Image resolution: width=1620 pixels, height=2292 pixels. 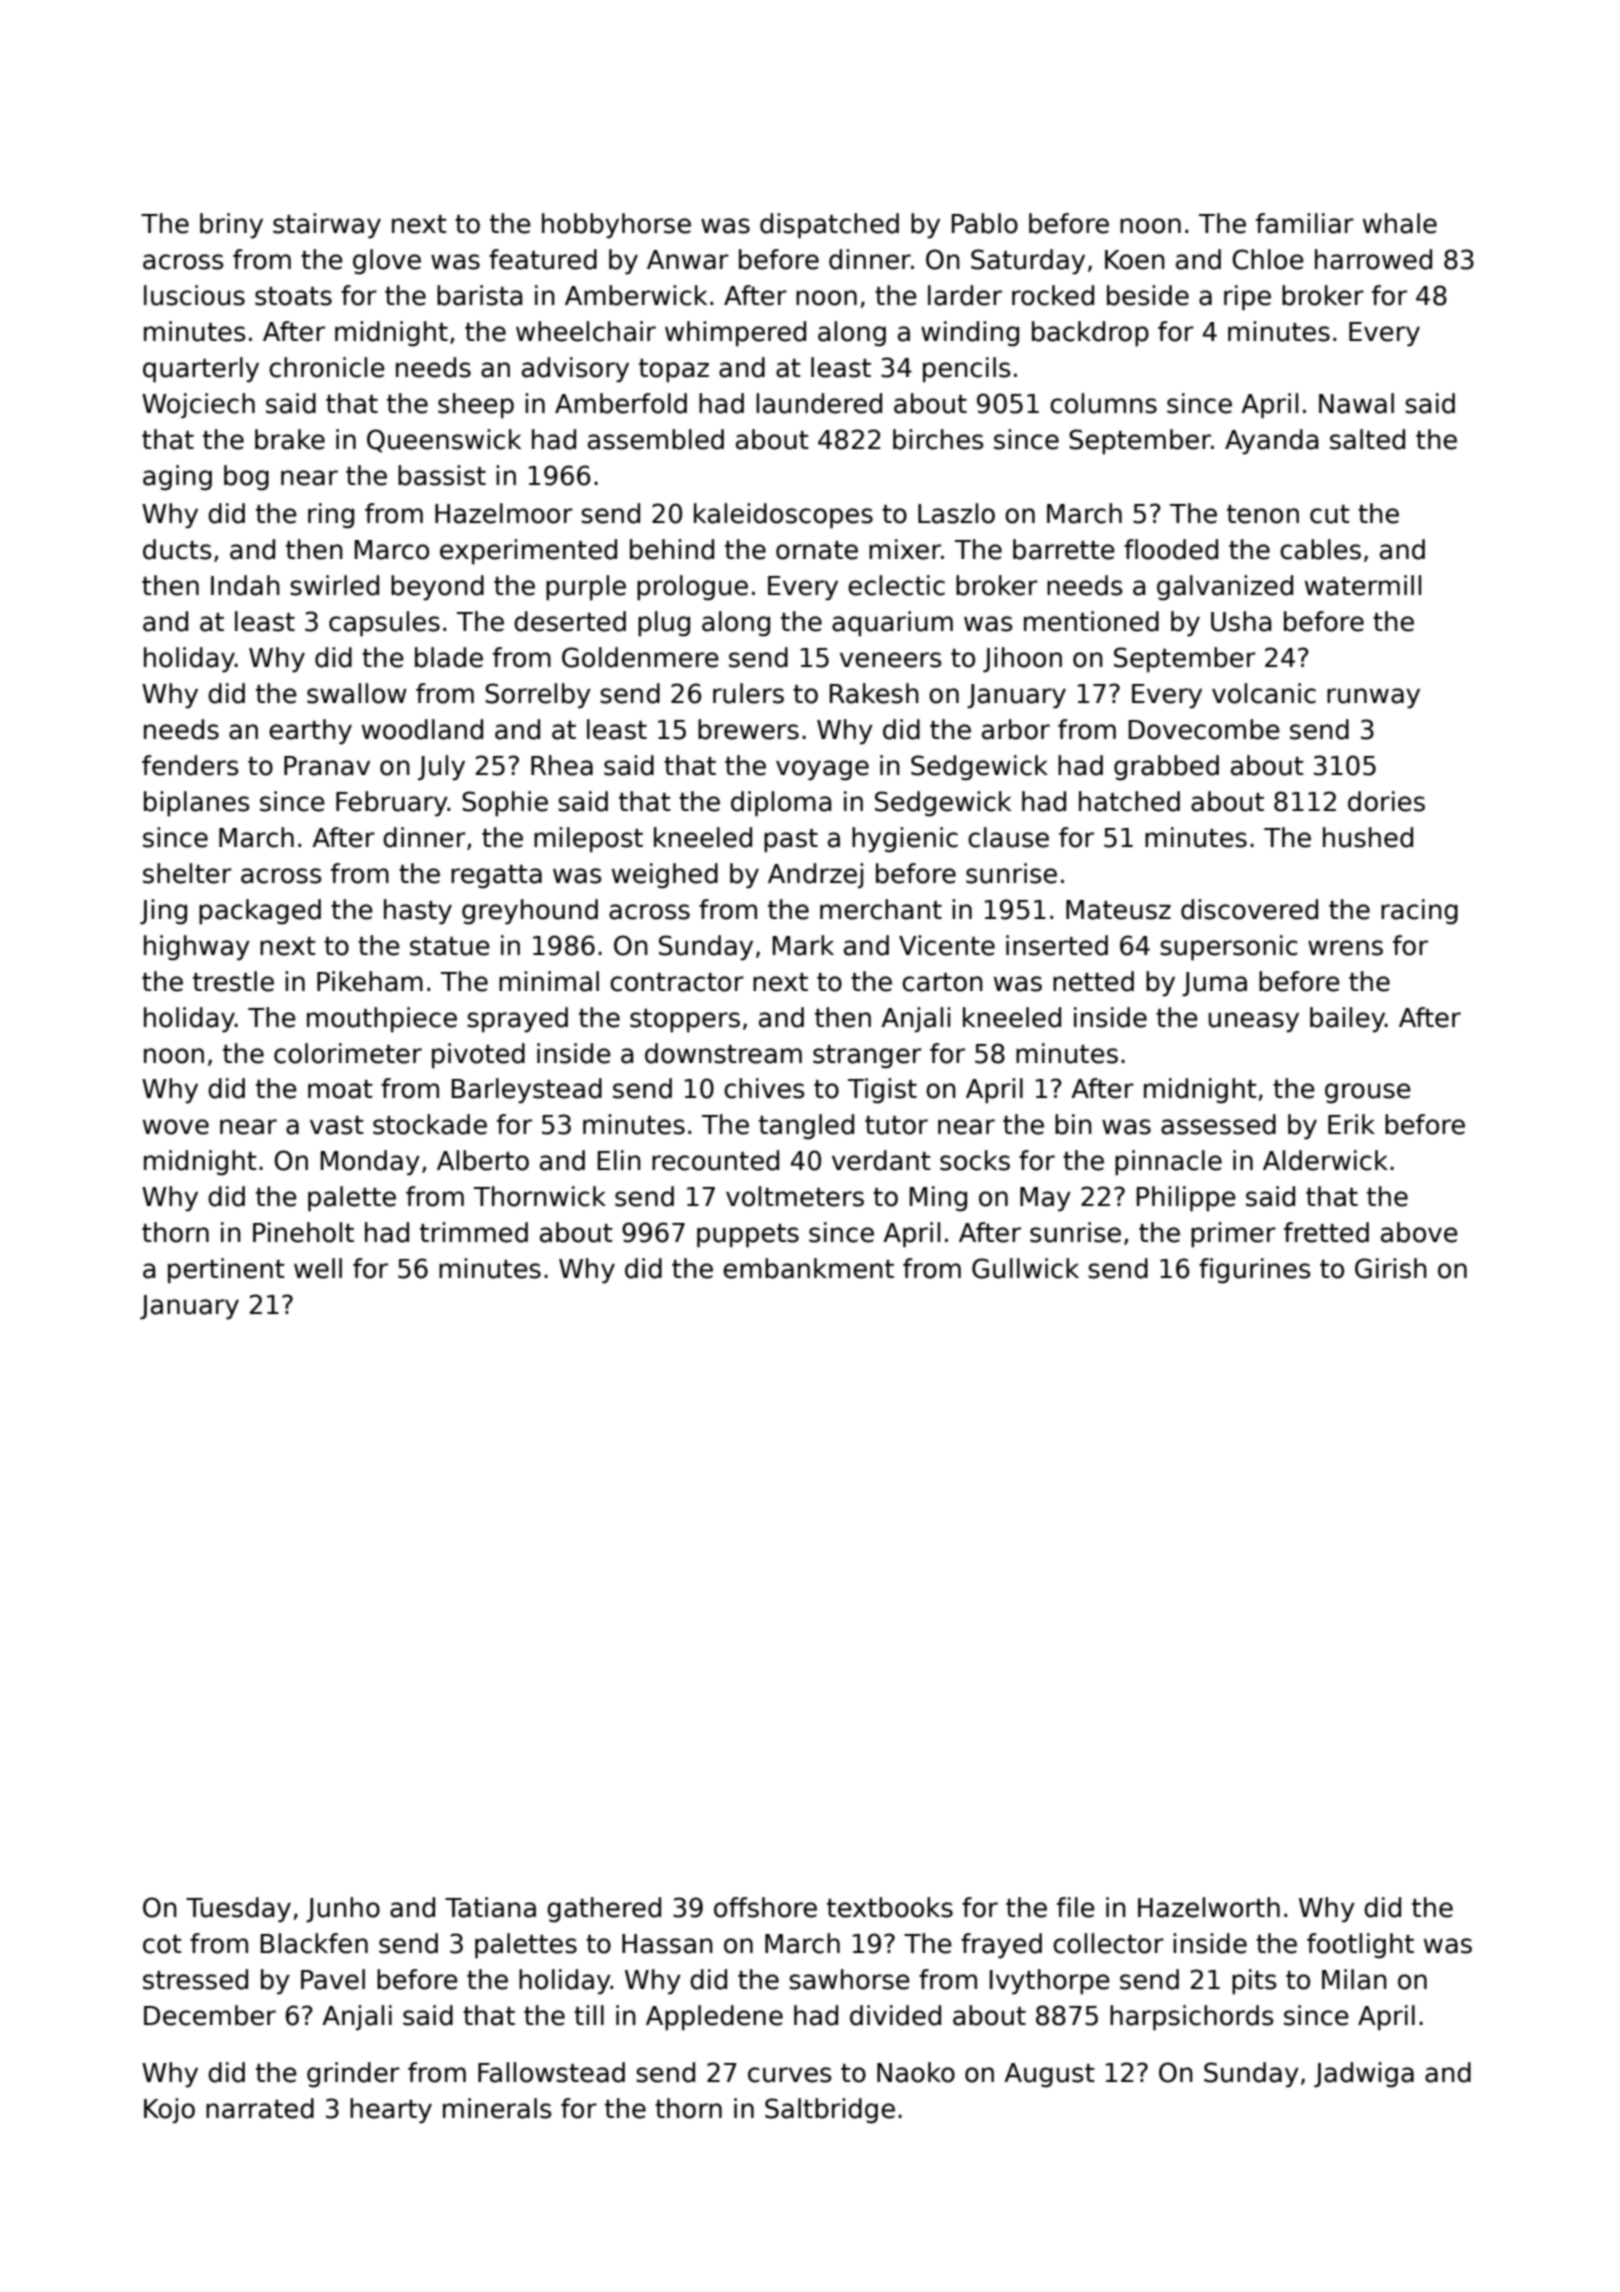 What do you see at coordinates (1347, 1020) in the screenshot?
I see `bailey` at bounding box center [1347, 1020].
